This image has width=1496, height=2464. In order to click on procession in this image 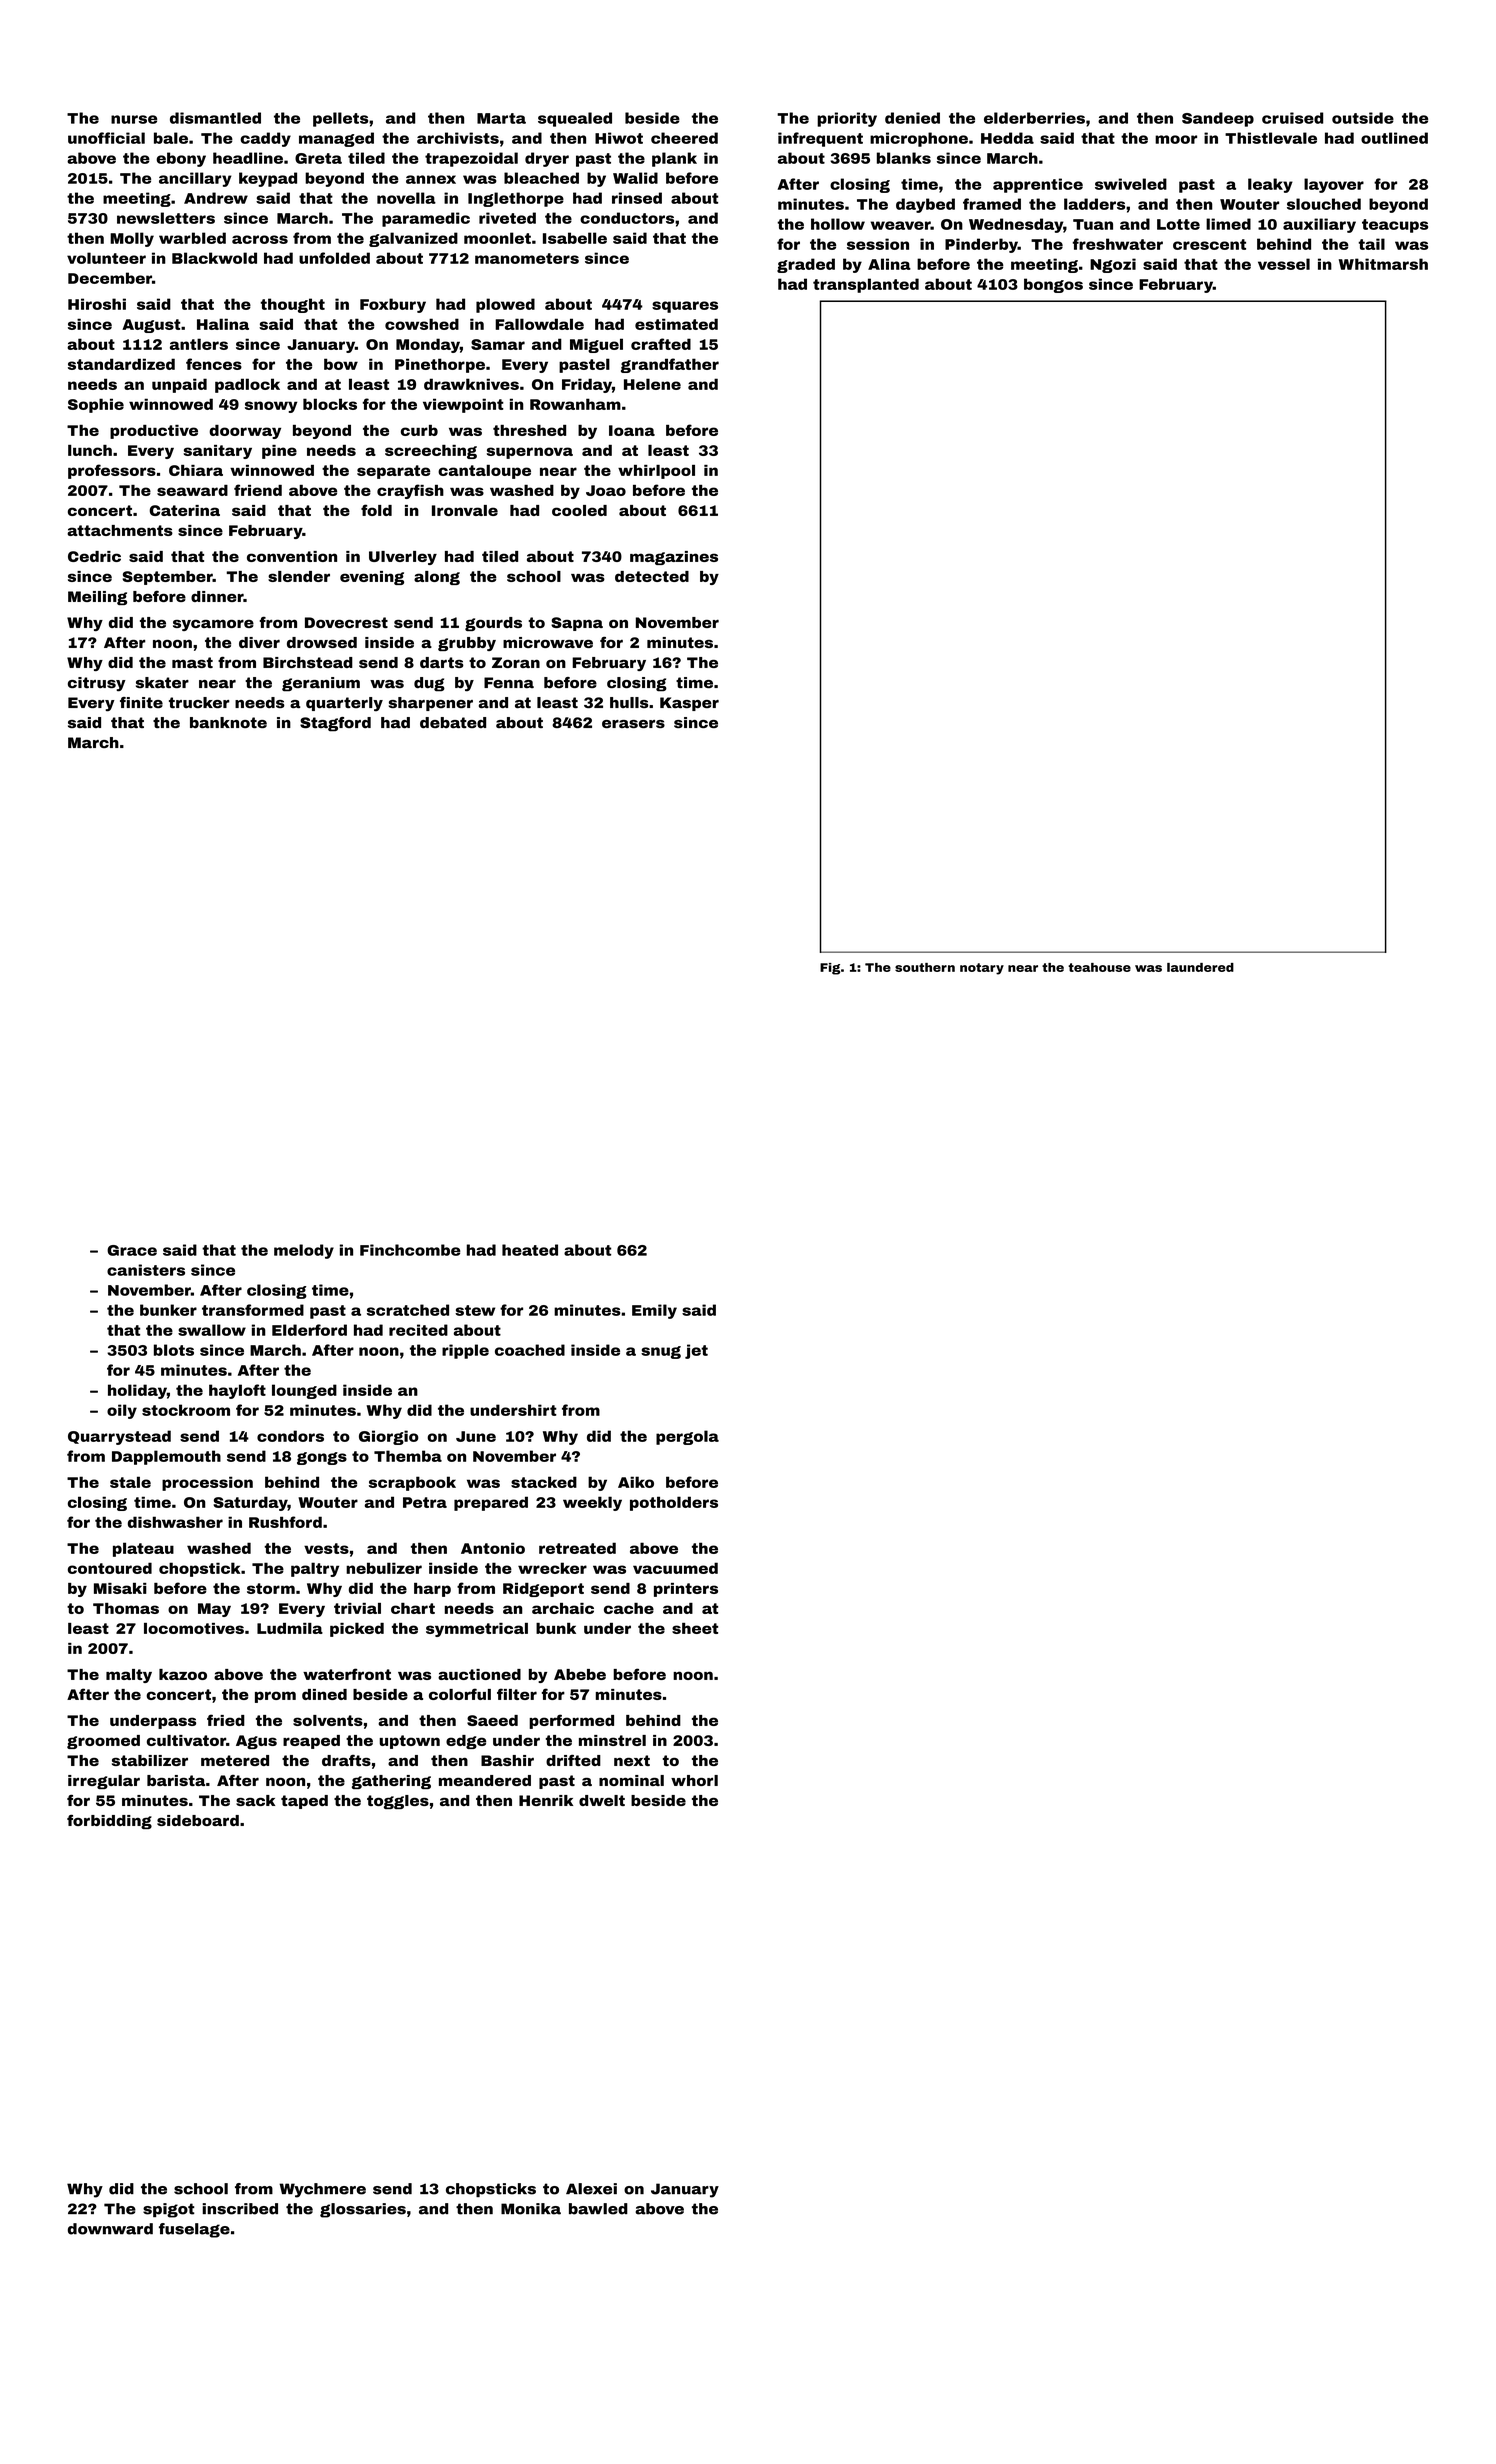, I will do `click(207, 1483)`.
